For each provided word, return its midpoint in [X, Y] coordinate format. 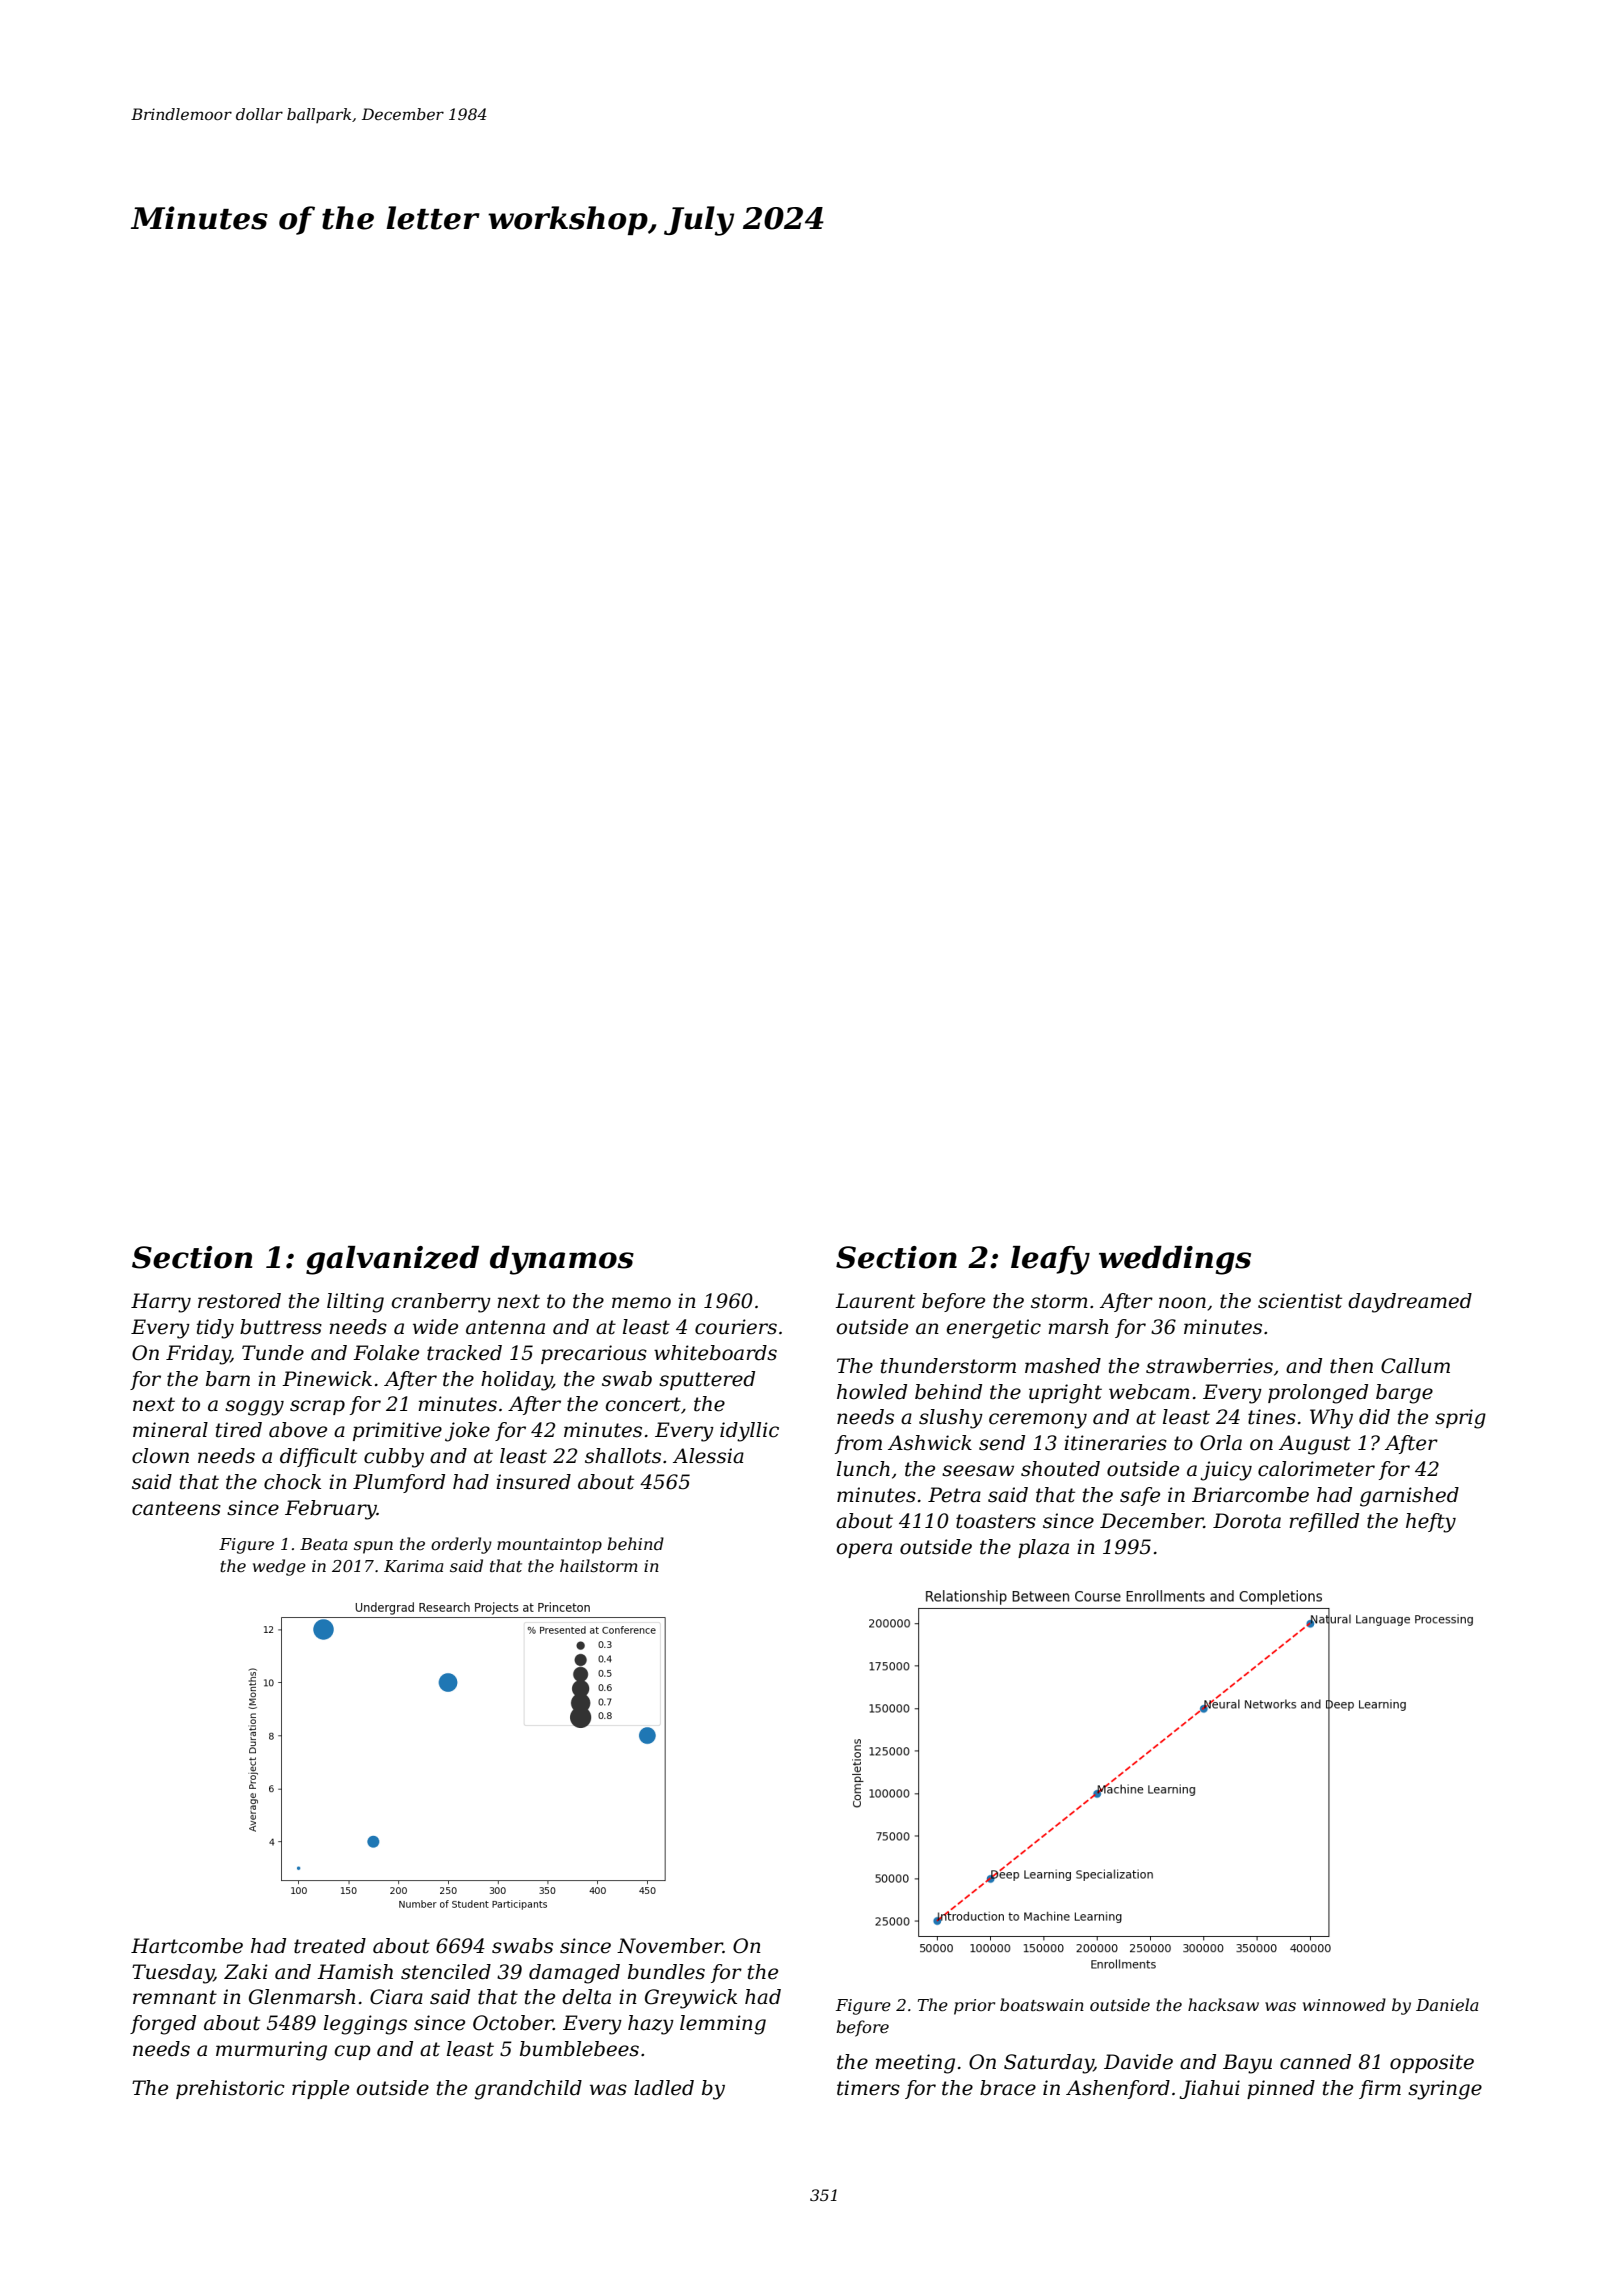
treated [330, 1946]
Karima [413, 1566]
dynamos [562, 1260]
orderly [461, 1545]
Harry [161, 1303]
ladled [664, 2088]
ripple [320, 2089]
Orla [1221, 1443]
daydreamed [1410, 1303]
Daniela [1447, 2004]
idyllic [749, 1432]
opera [864, 1550]
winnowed [1344, 2004]
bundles [666, 1972]
